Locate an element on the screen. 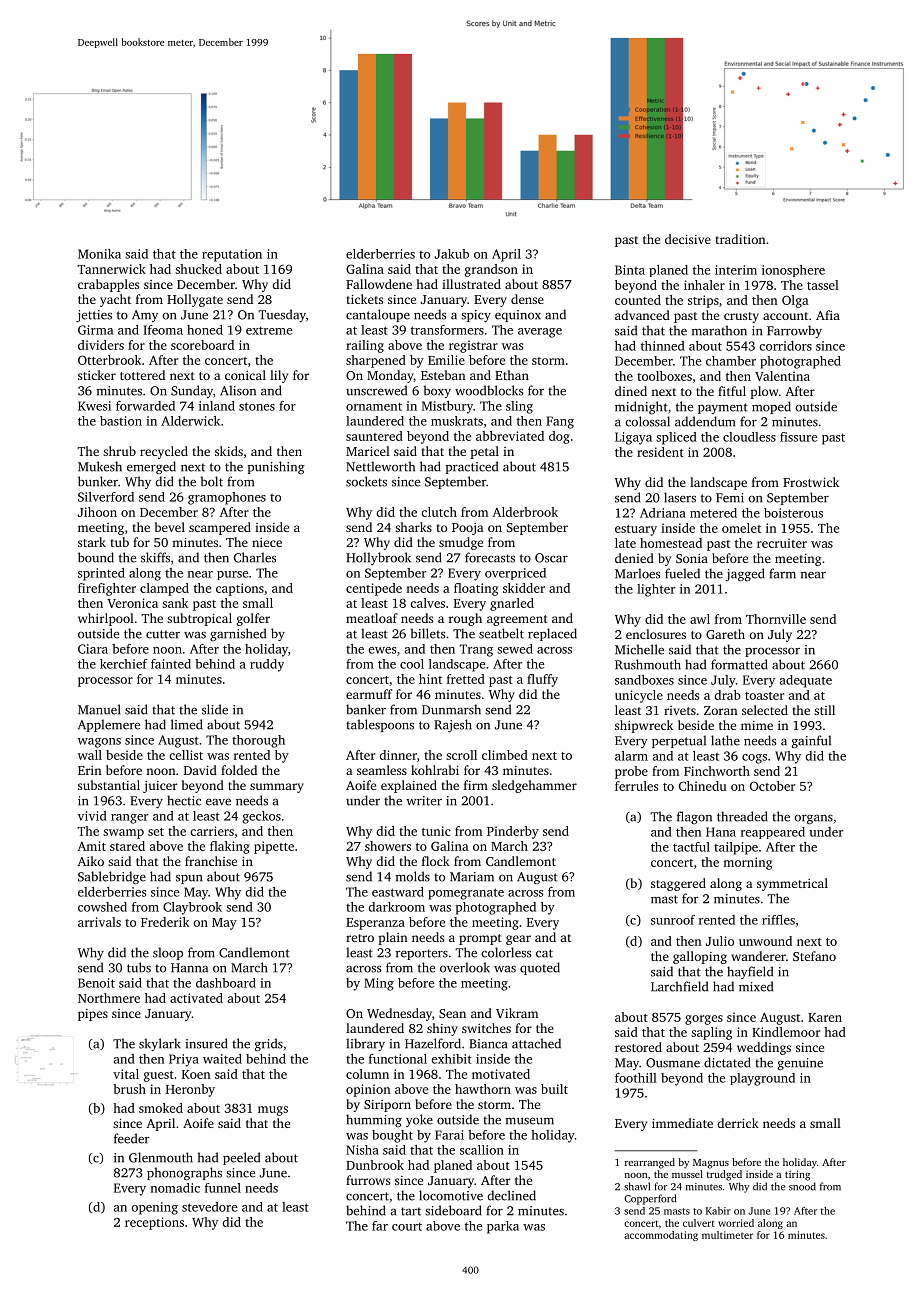  muskrats is located at coordinates (457, 421).
